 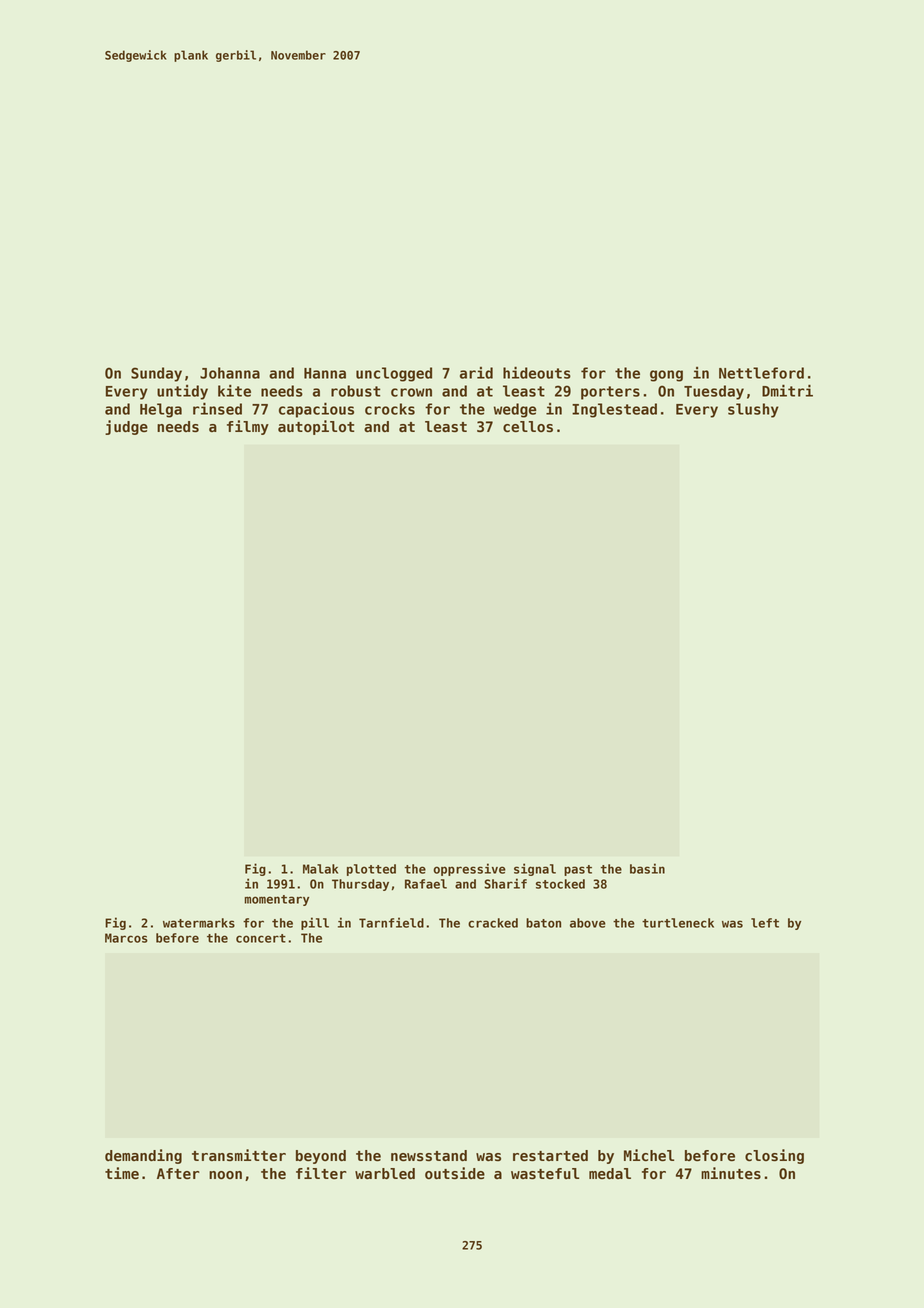 What do you see at coordinates (126, 938) in the image?
I see `Marcos` at bounding box center [126, 938].
